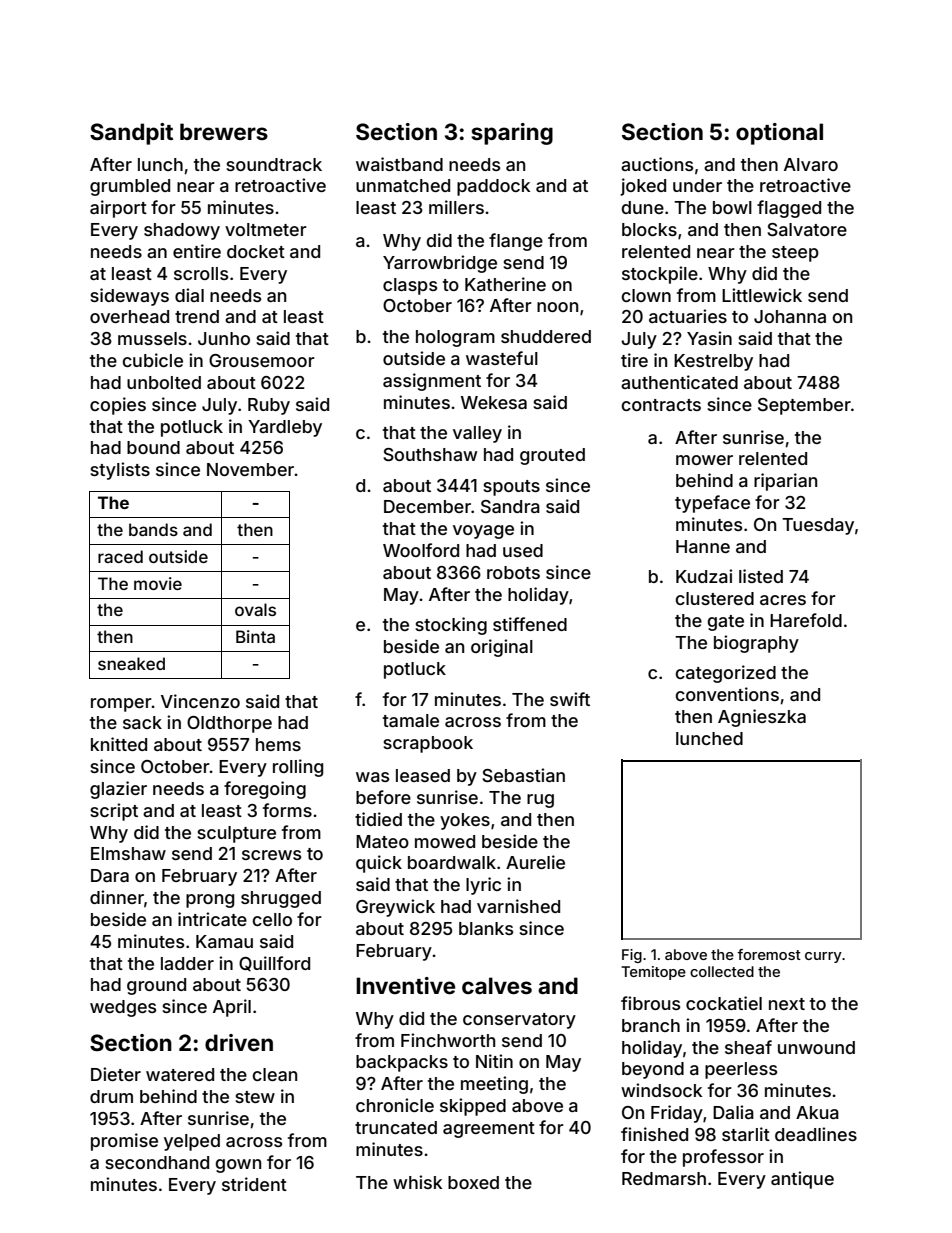 This image has height=1233, width=952. Describe the element at coordinates (120, 556) in the image. I see `raced` at that location.
